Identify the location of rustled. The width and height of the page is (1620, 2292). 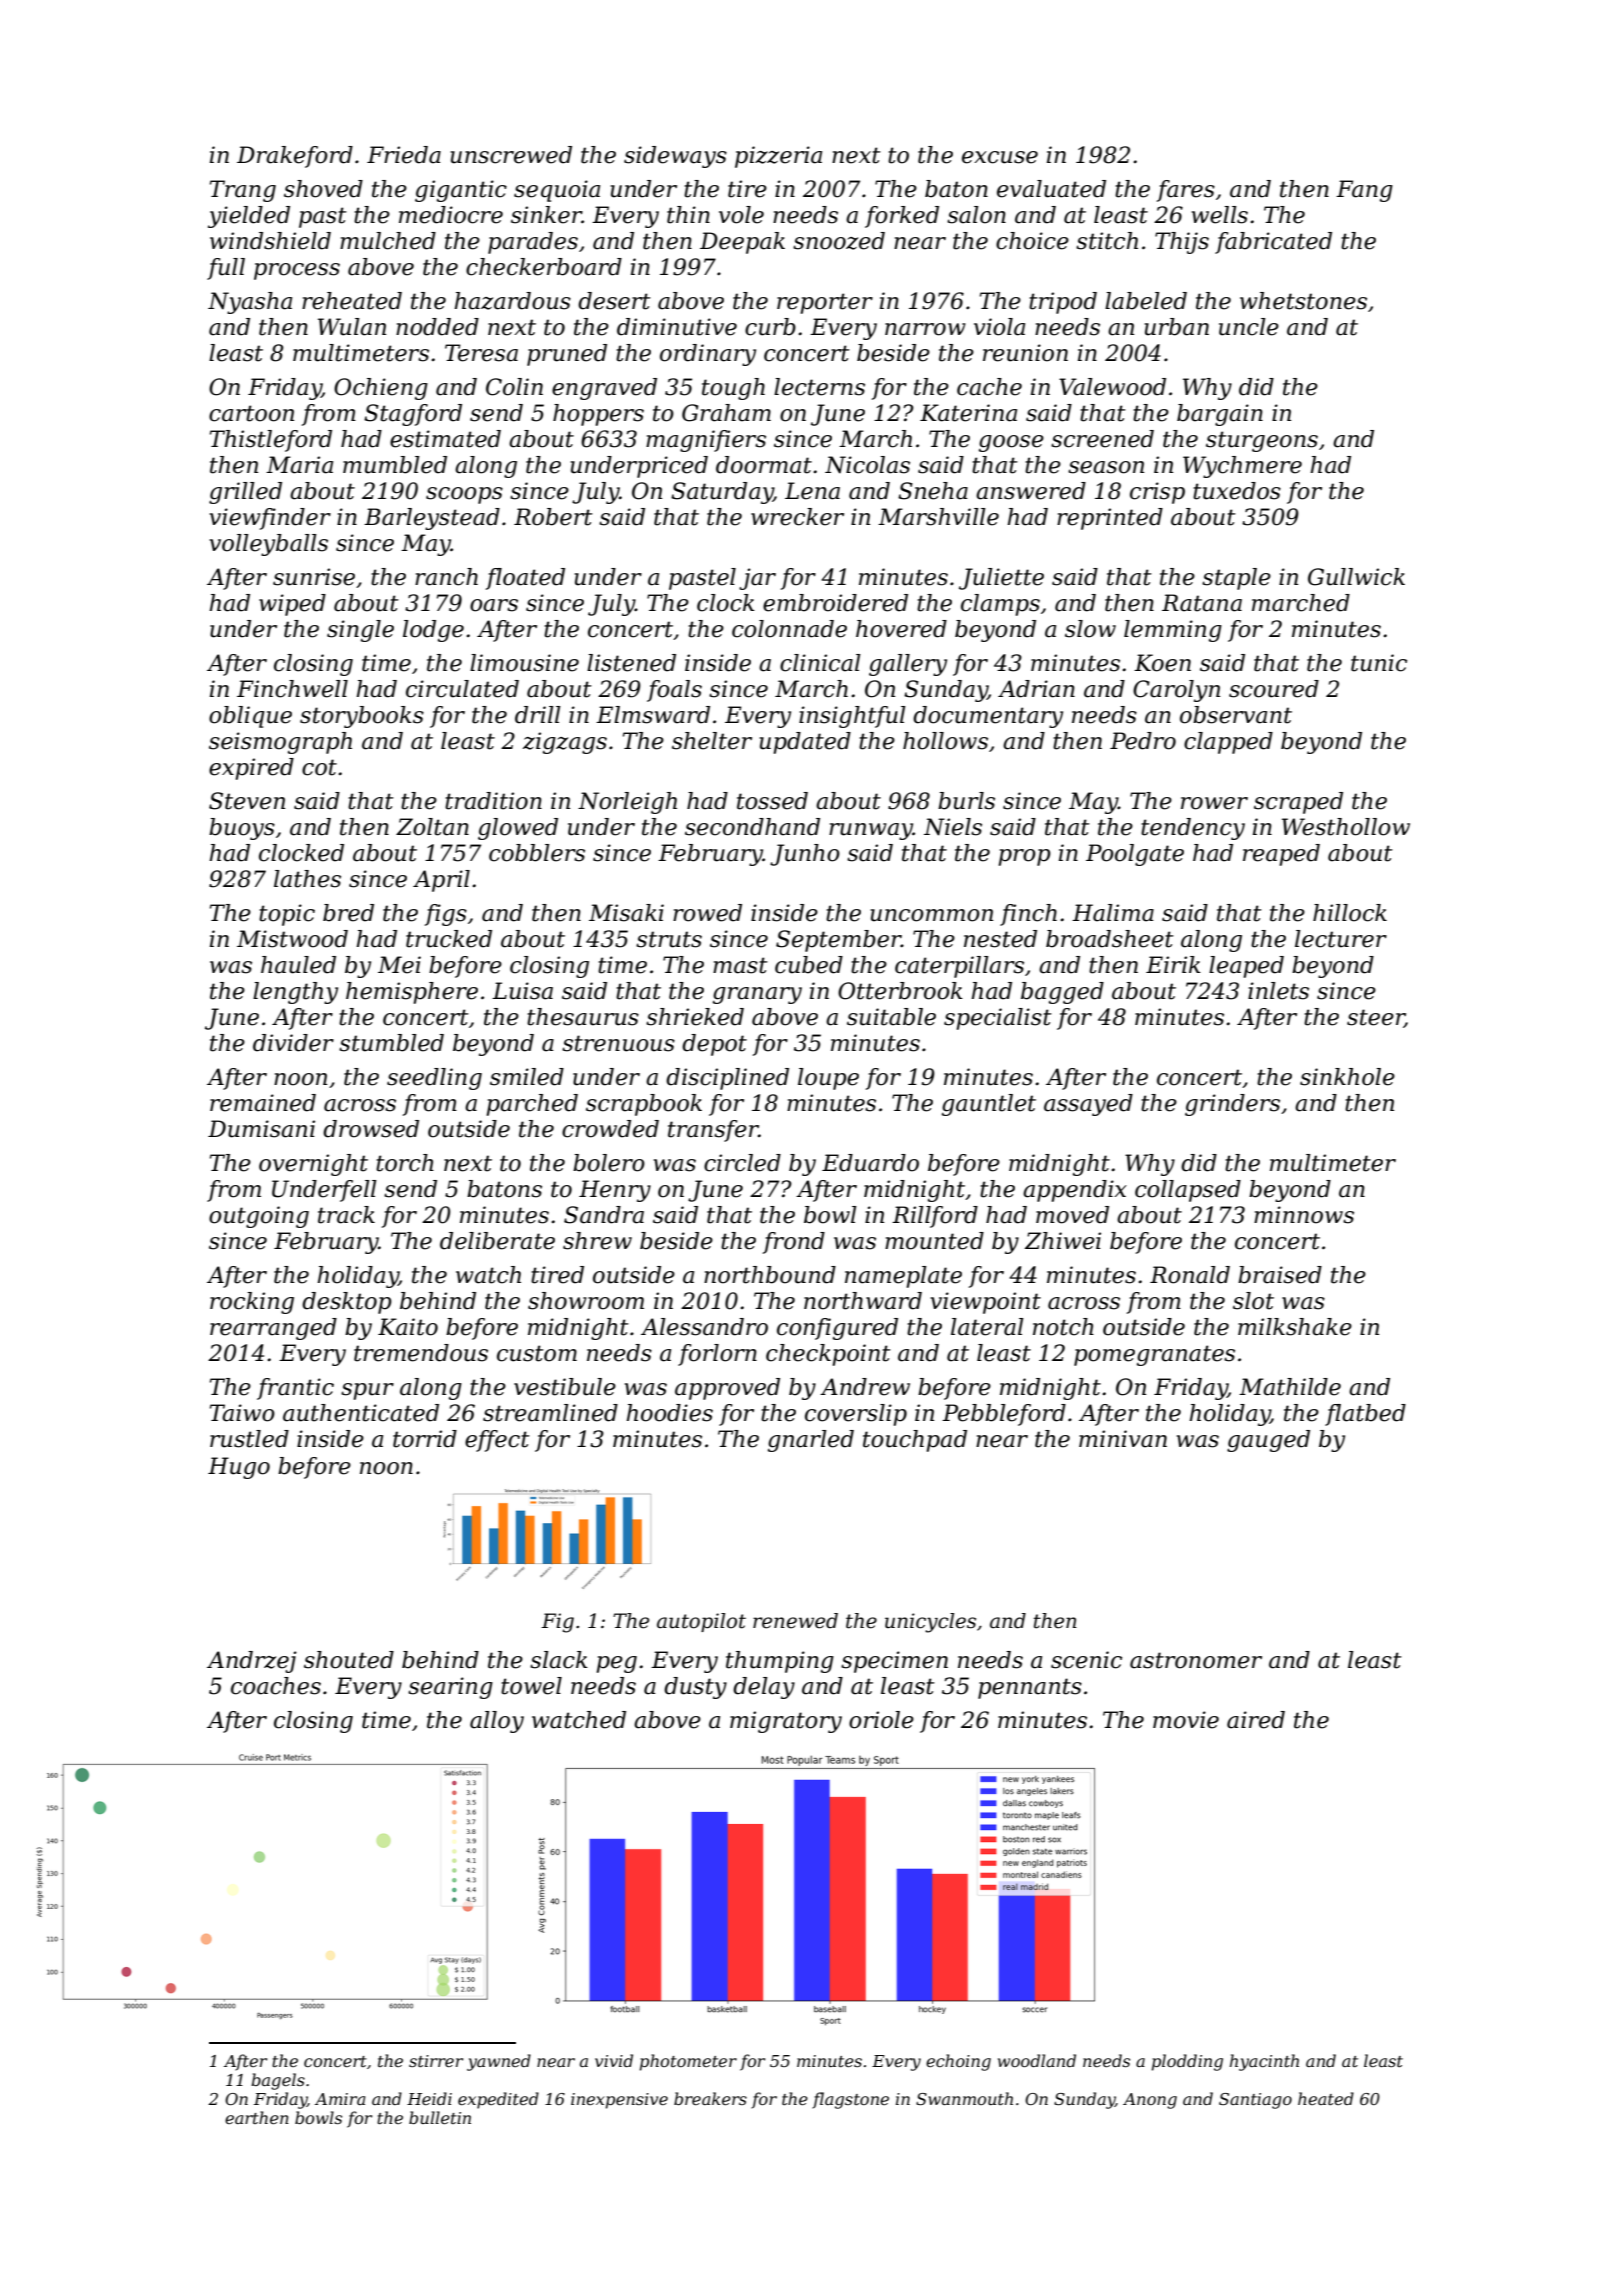
(249, 1439).
